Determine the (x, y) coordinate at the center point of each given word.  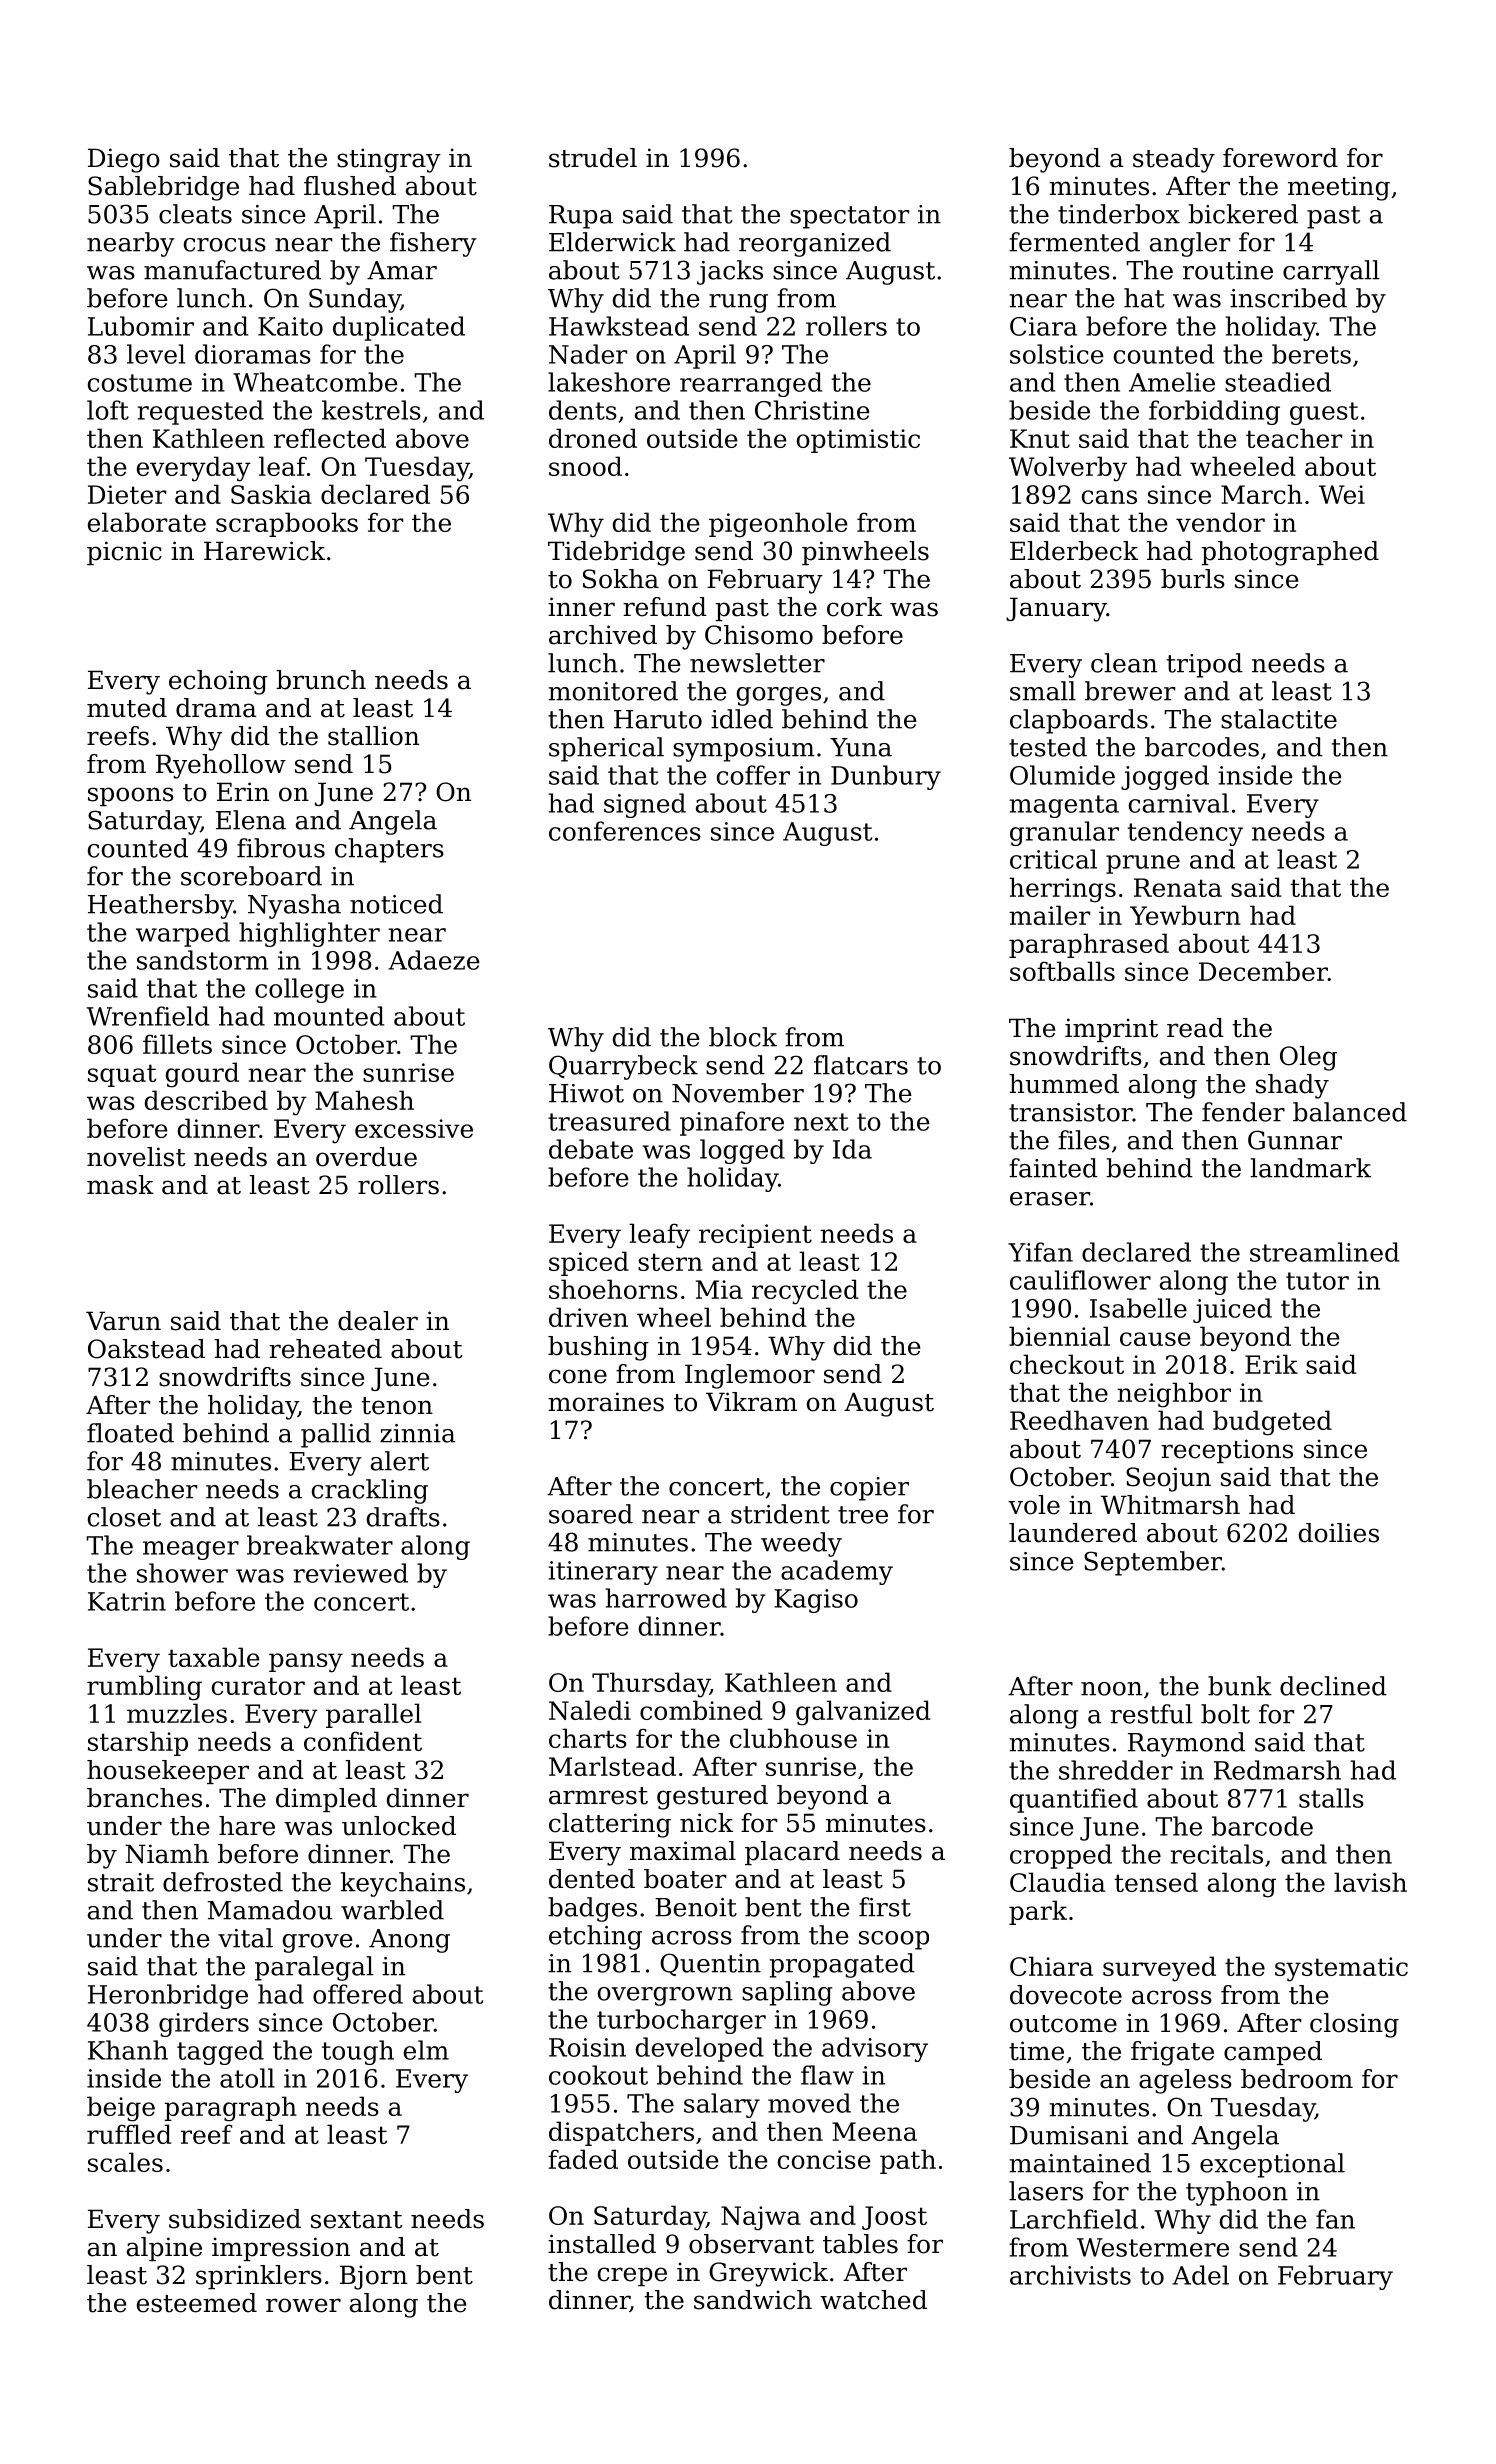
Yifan (1040, 1252)
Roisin (587, 2047)
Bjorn (373, 2277)
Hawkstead (619, 326)
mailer (1049, 915)
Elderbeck (1074, 551)
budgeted (1272, 1423)
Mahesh (364, 1100)
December (1263, 971)
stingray (389, 160)
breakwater (320, 1545)
